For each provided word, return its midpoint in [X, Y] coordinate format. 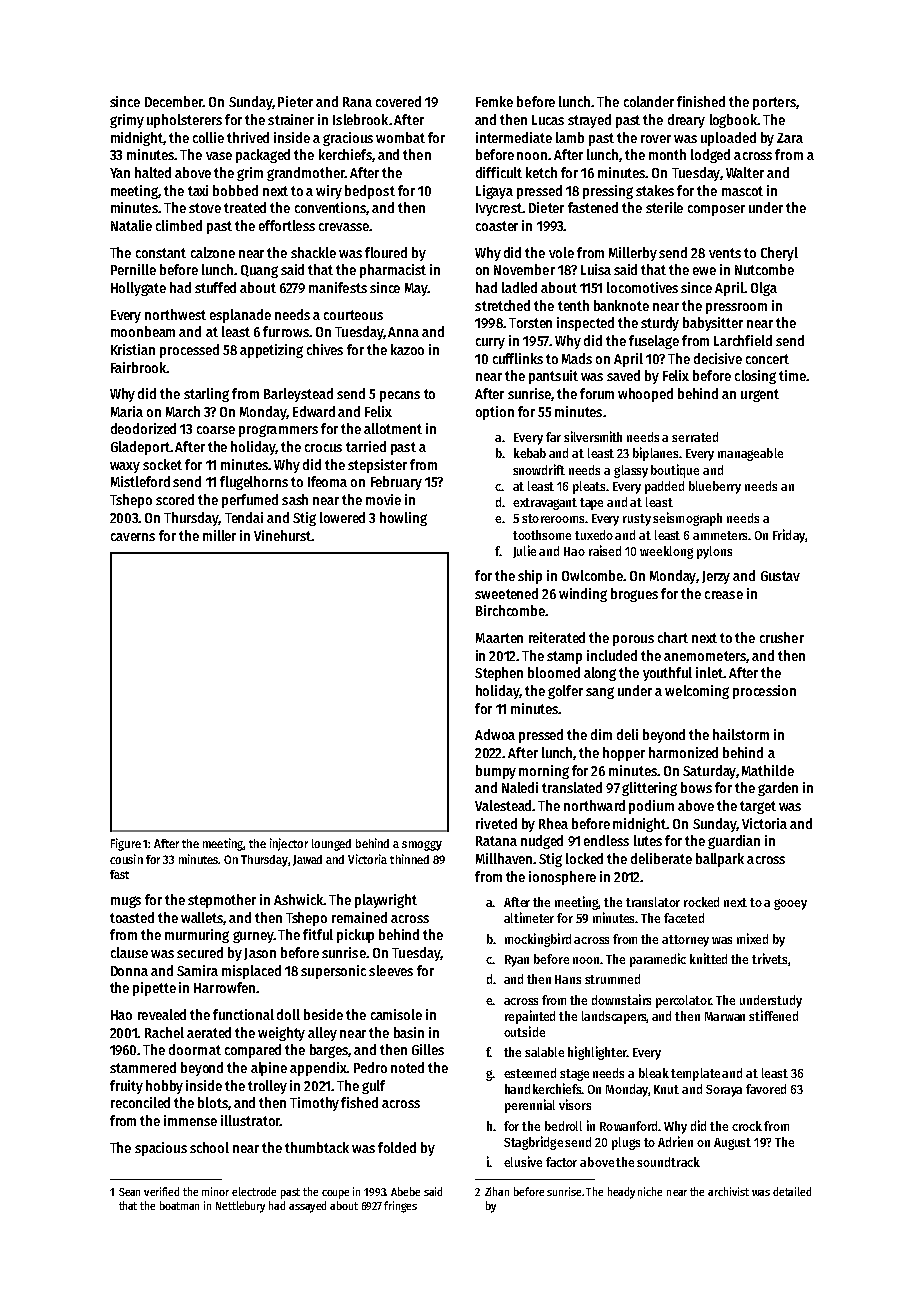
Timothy [314, 1104]
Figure [126, 844]
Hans [568, 979]
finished [701, 101]
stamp [564, 657]
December [174, 101]
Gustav [780, 576]
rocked [701, 902]
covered [398, 101]
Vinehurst [283, 535]
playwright [386, 901]
